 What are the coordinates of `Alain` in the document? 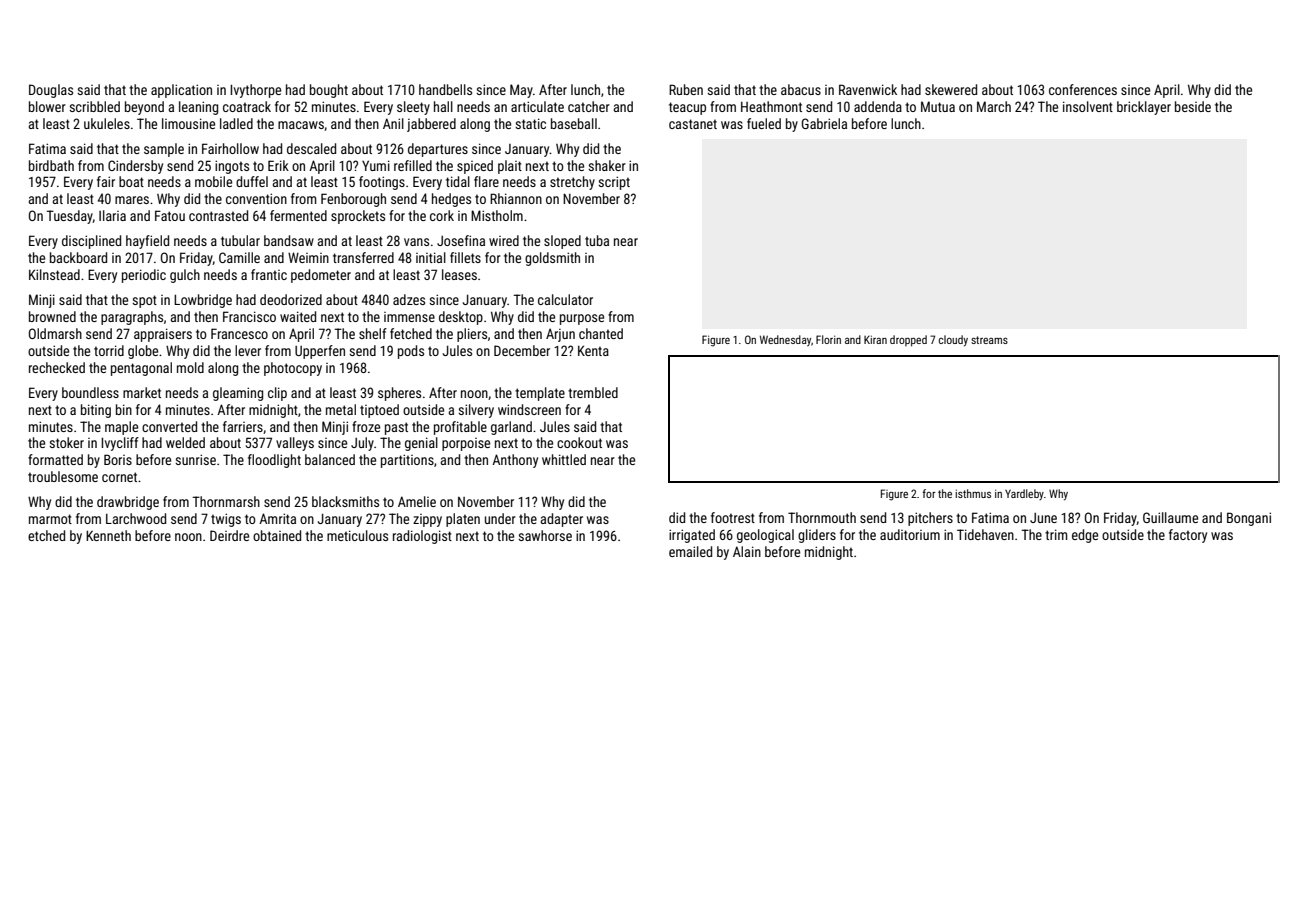 It's located at (747, 551).
